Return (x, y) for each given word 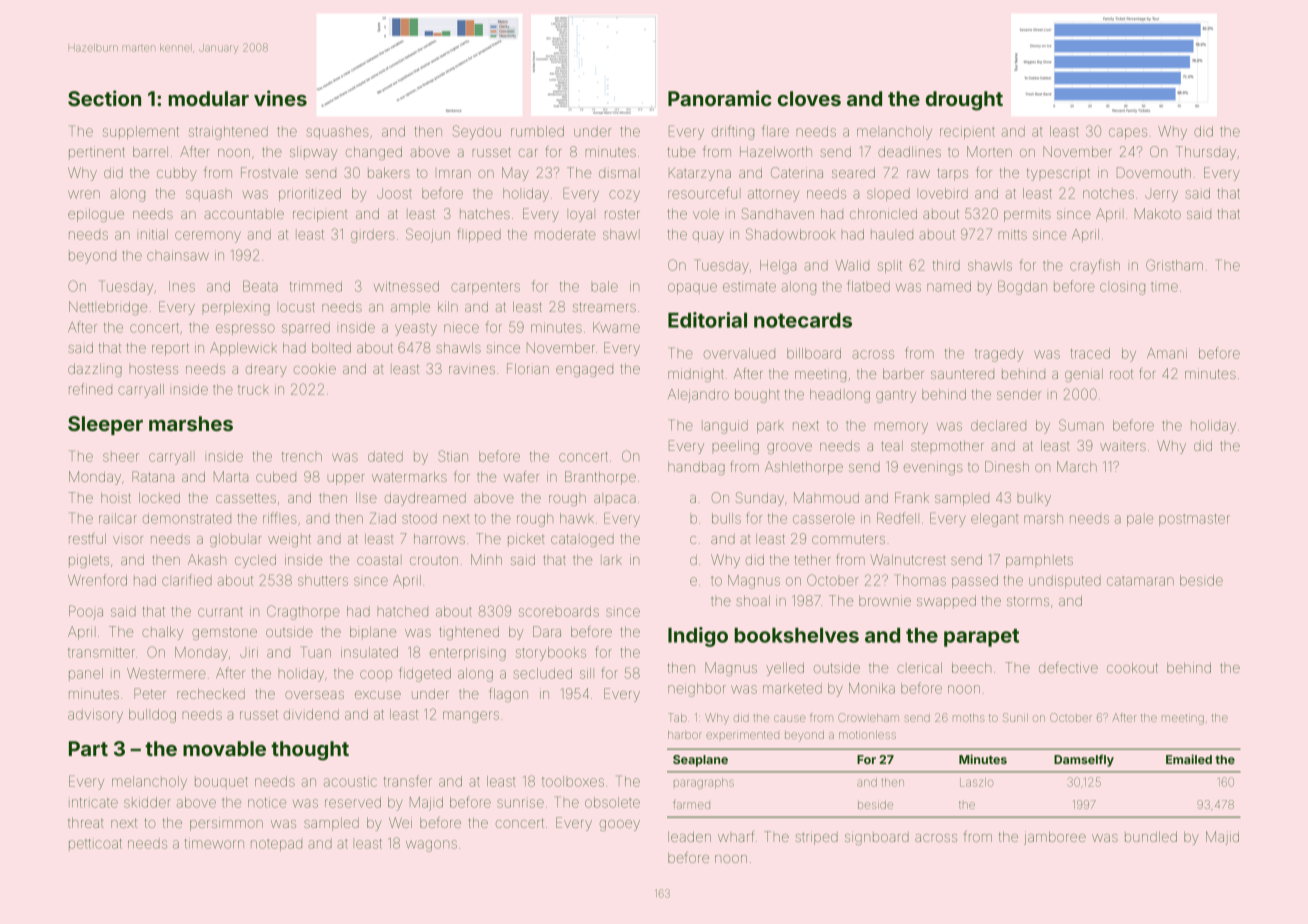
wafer (521, 476)
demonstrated (187, 518)
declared (998, 425)
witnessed (406, 286)
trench (302, 457)
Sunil (1015, 717)
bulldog (152, 716)
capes (1128, 133)
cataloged (582, 540)
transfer (408, 781)
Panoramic (719, 98)
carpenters (485, 288)
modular (208, 98)
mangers (471, 717)
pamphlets (1039, 561)
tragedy (999, 355)
